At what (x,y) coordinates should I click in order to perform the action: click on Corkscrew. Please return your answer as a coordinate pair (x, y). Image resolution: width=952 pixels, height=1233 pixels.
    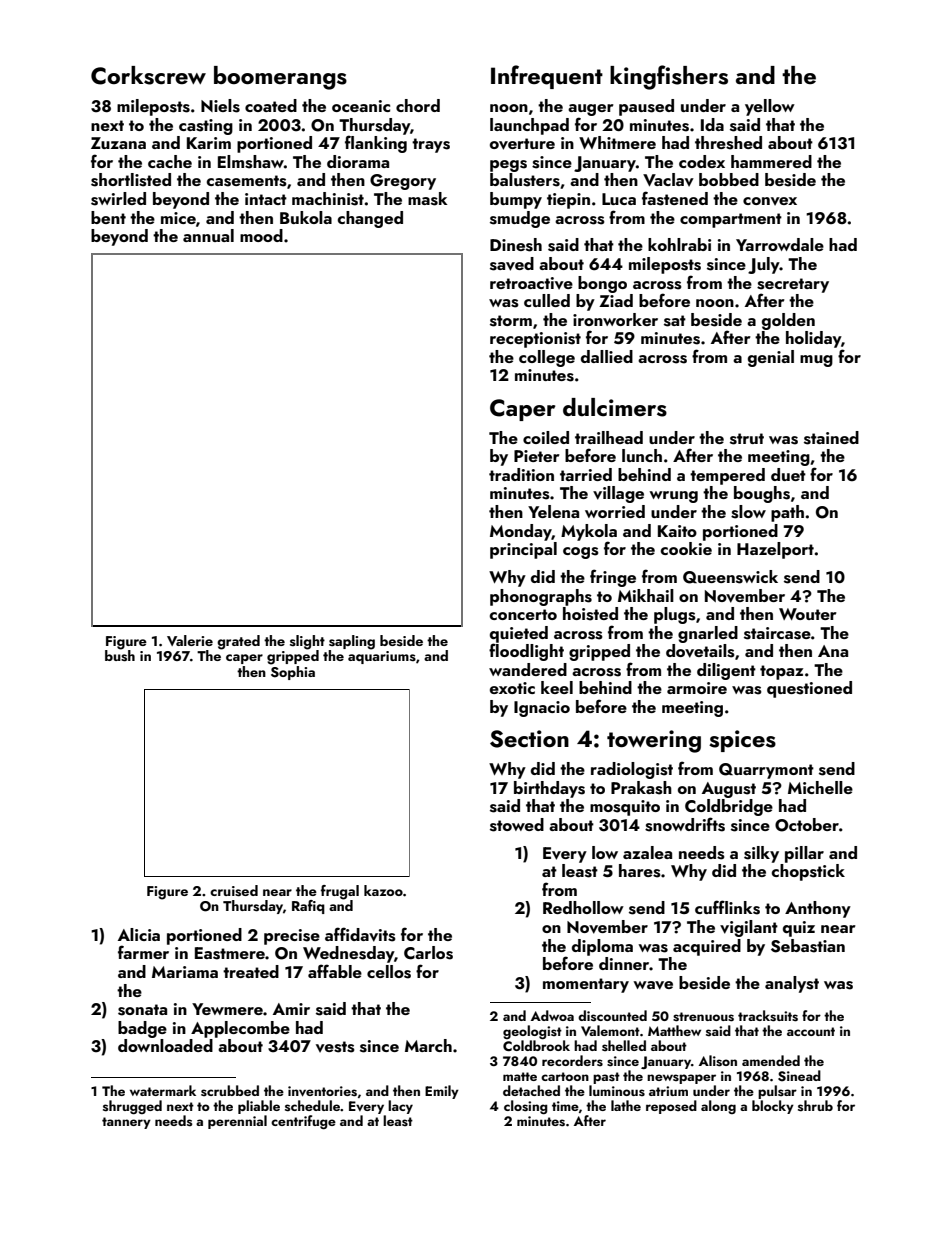
    Looking at the image, I should click on (148, 75).
